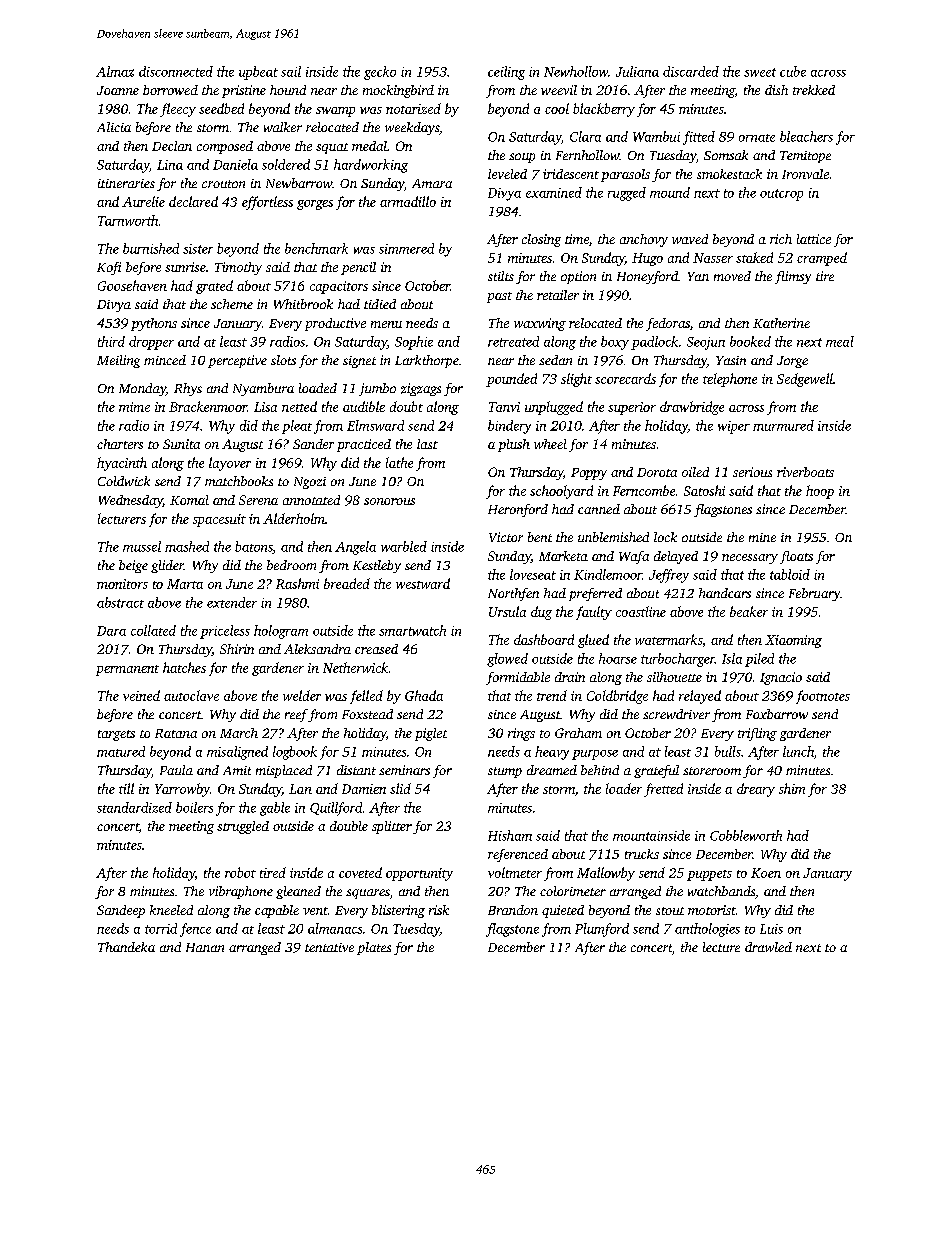 Image resolution: width=952 pixels, height=1233 pixels. What do you see at coordinates (518, 510) in the document?
I see `Heronford` at bounding box center [518, 510].
